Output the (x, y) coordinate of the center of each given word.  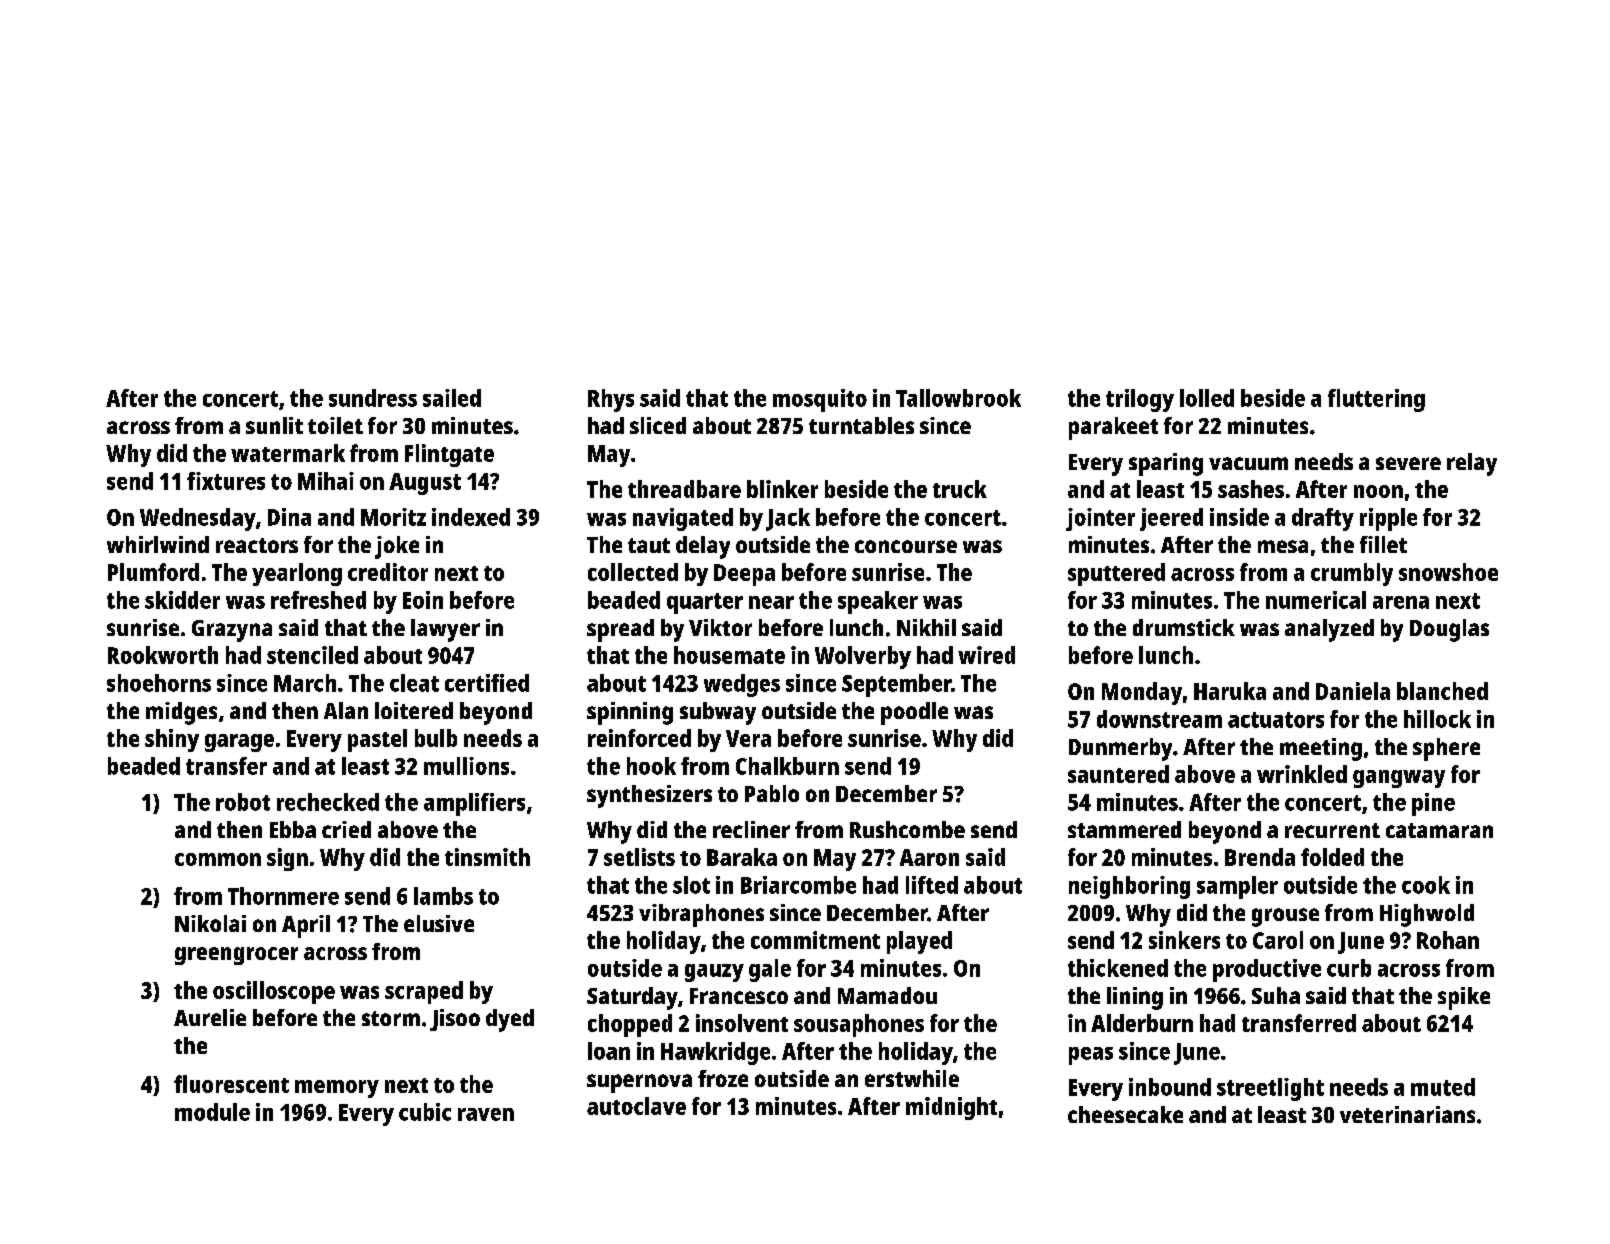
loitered (414, 710)
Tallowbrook (958, 398)
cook (1426, 885)
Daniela (1353, 691)
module (212, 1112)
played (919, 942)
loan (609, 1051)
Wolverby (863, 657)
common (218, 859)
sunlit (274, 425)
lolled (1207, 398)
